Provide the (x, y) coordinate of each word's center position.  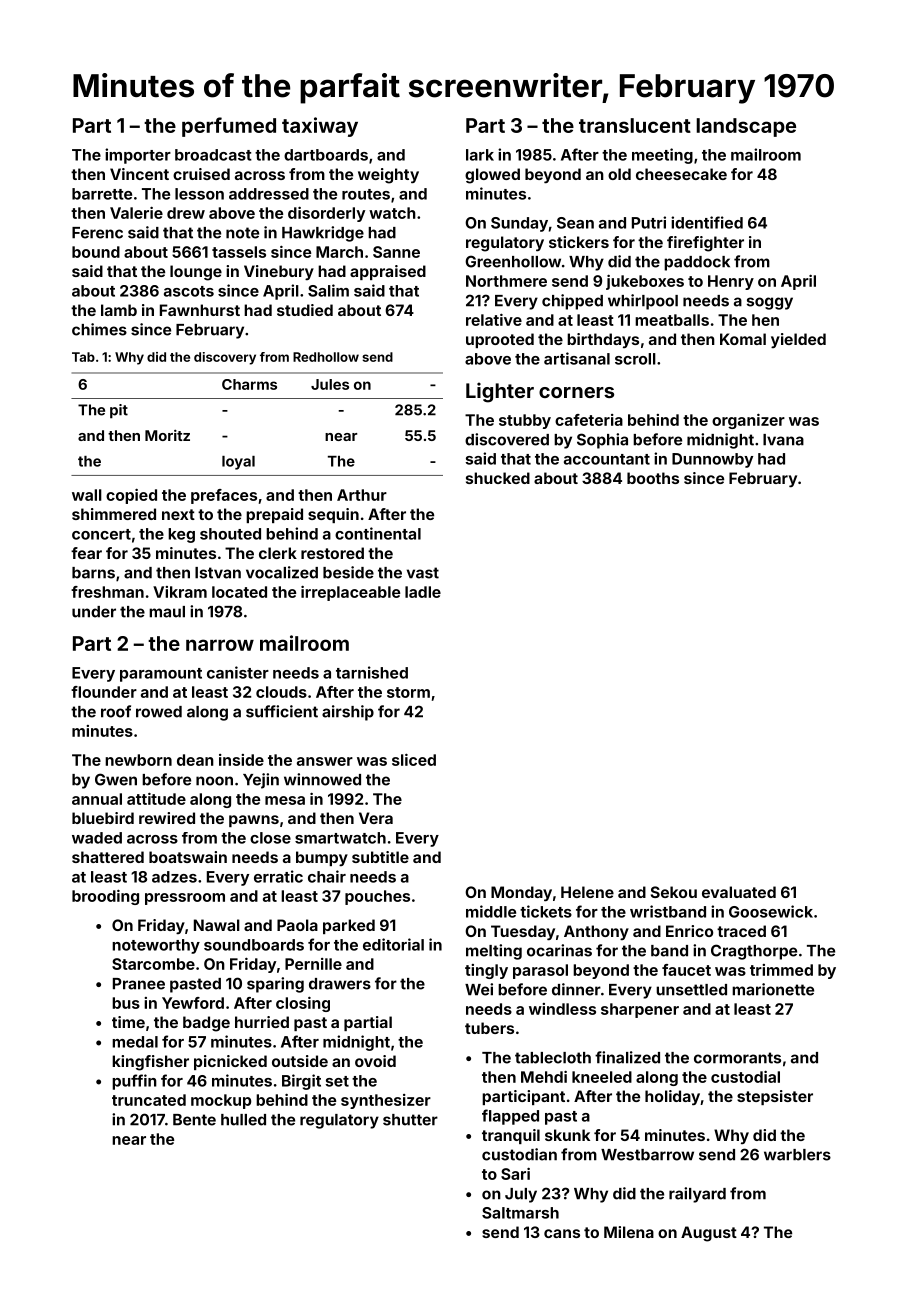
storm (408, 692)
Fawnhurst (200, 310)
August (709, 1234)
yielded (798, 340)
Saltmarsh (520, 1213)
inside (241, 760)
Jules (330, 384)
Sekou (674, 892)
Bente (194, 1120)
